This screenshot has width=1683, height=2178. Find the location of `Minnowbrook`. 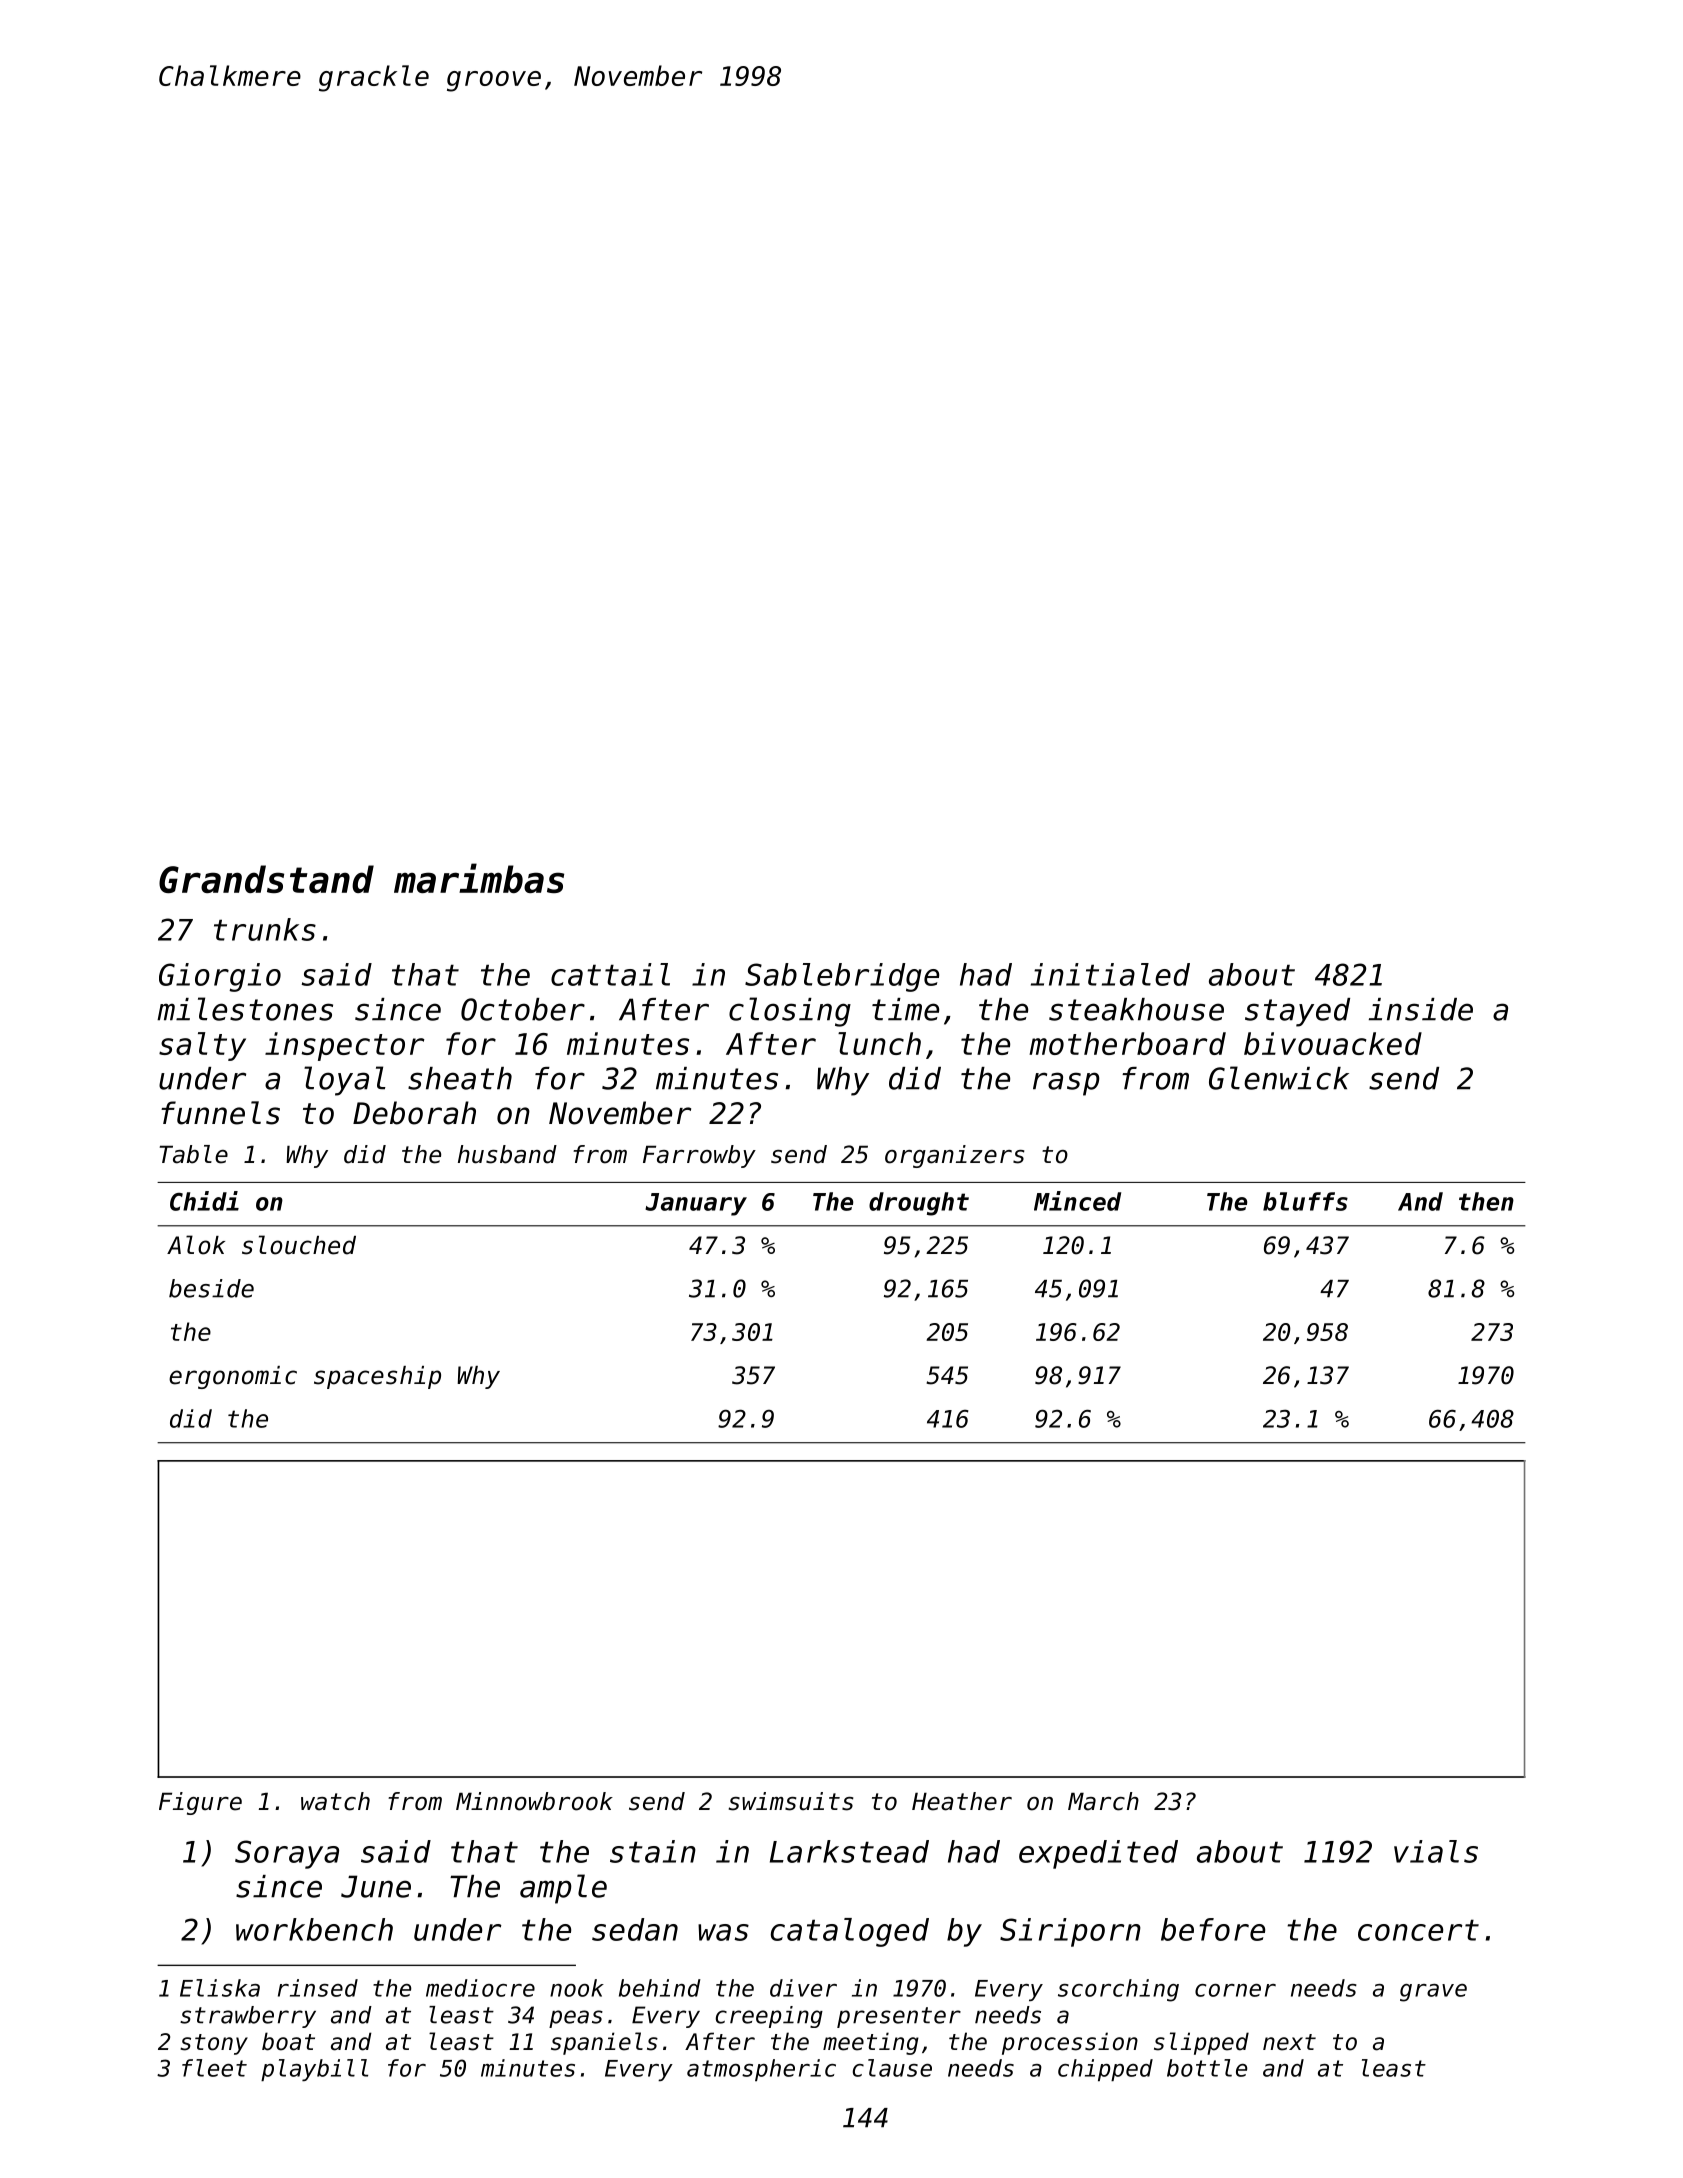

Minnowbrook is located at coordinates (534, 1801).
